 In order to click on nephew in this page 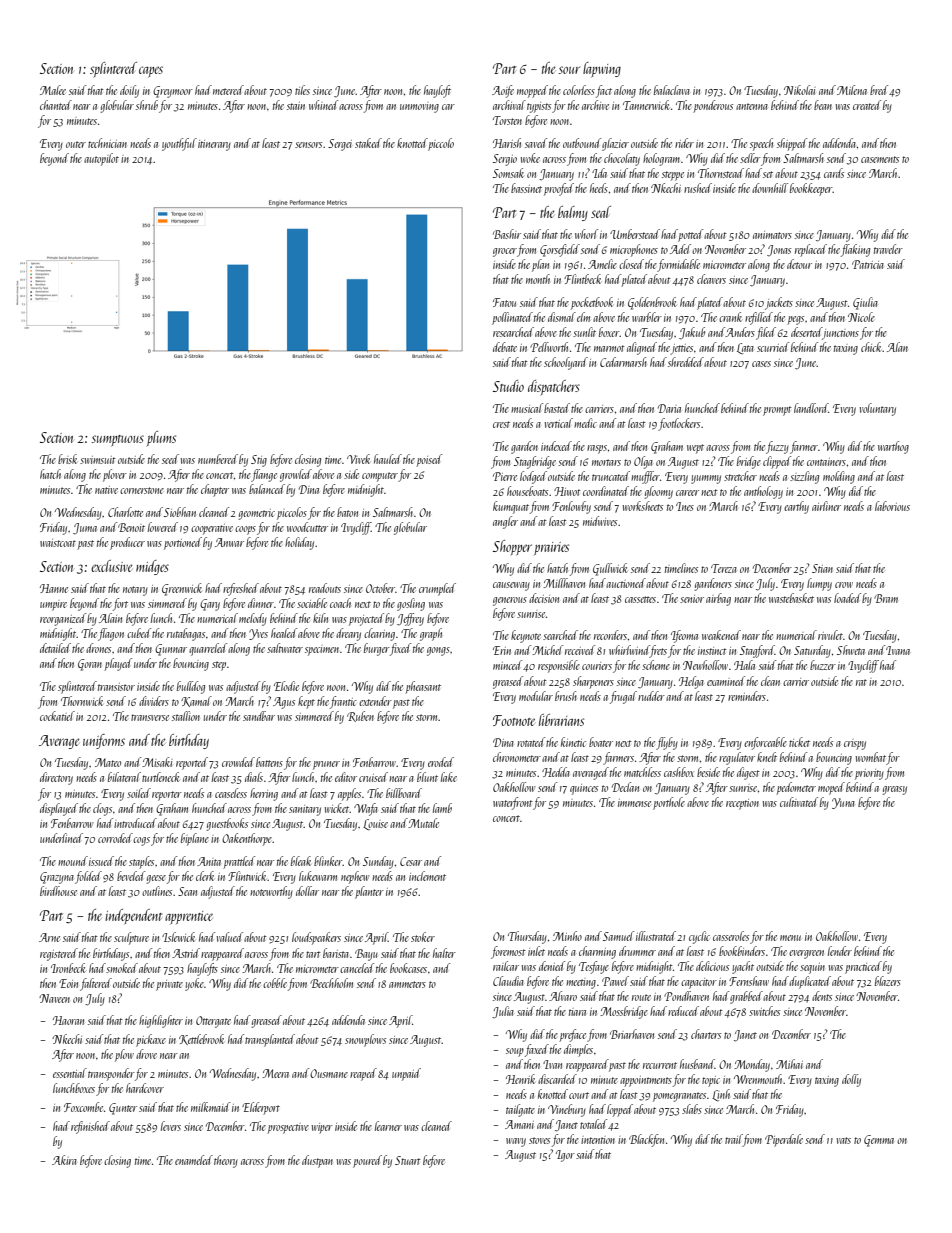, I will do `click(355, 877)`.
